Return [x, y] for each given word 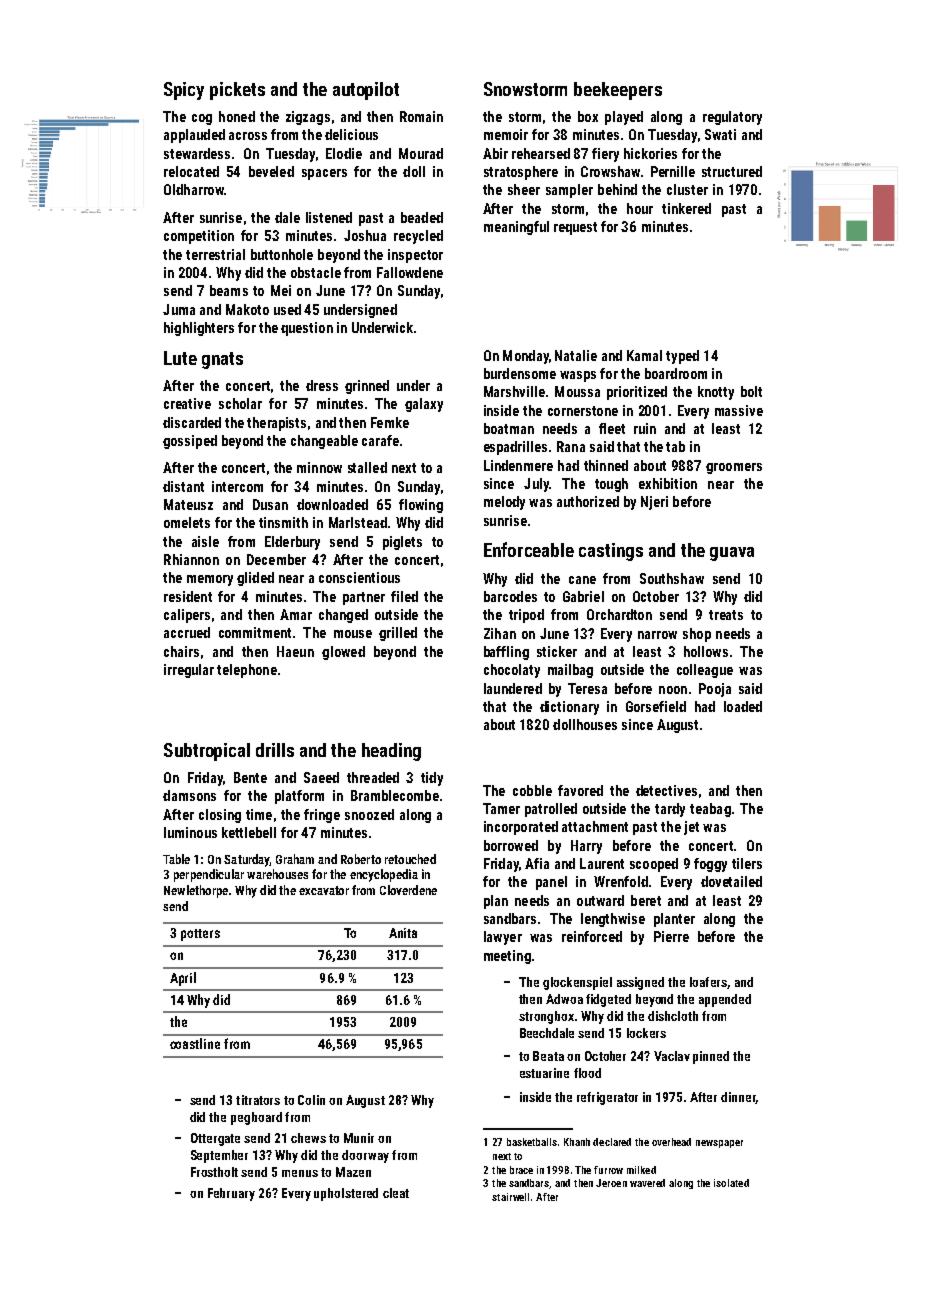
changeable [324, 442]
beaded [422, 217]
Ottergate [215, 1139]
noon [673, 690]
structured [732, 171]
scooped [654, 865]
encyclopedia [384, 875]
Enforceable [529, 549]
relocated [191, 171]
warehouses [277, 874]
